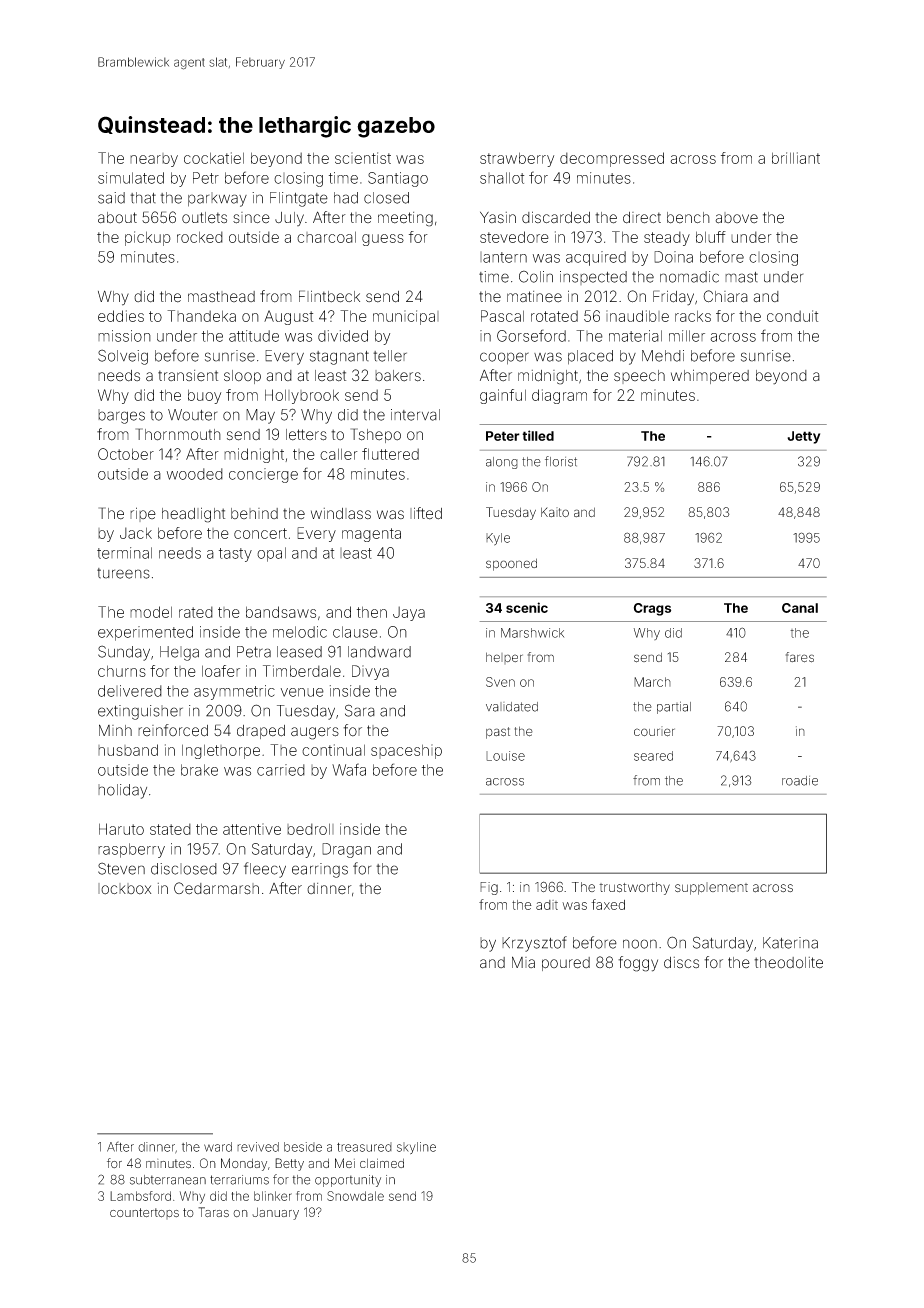 This document has height=1308, width=924. Describe the element at coordinates (796, 158) in the document. I see `brilliant` at that location.
